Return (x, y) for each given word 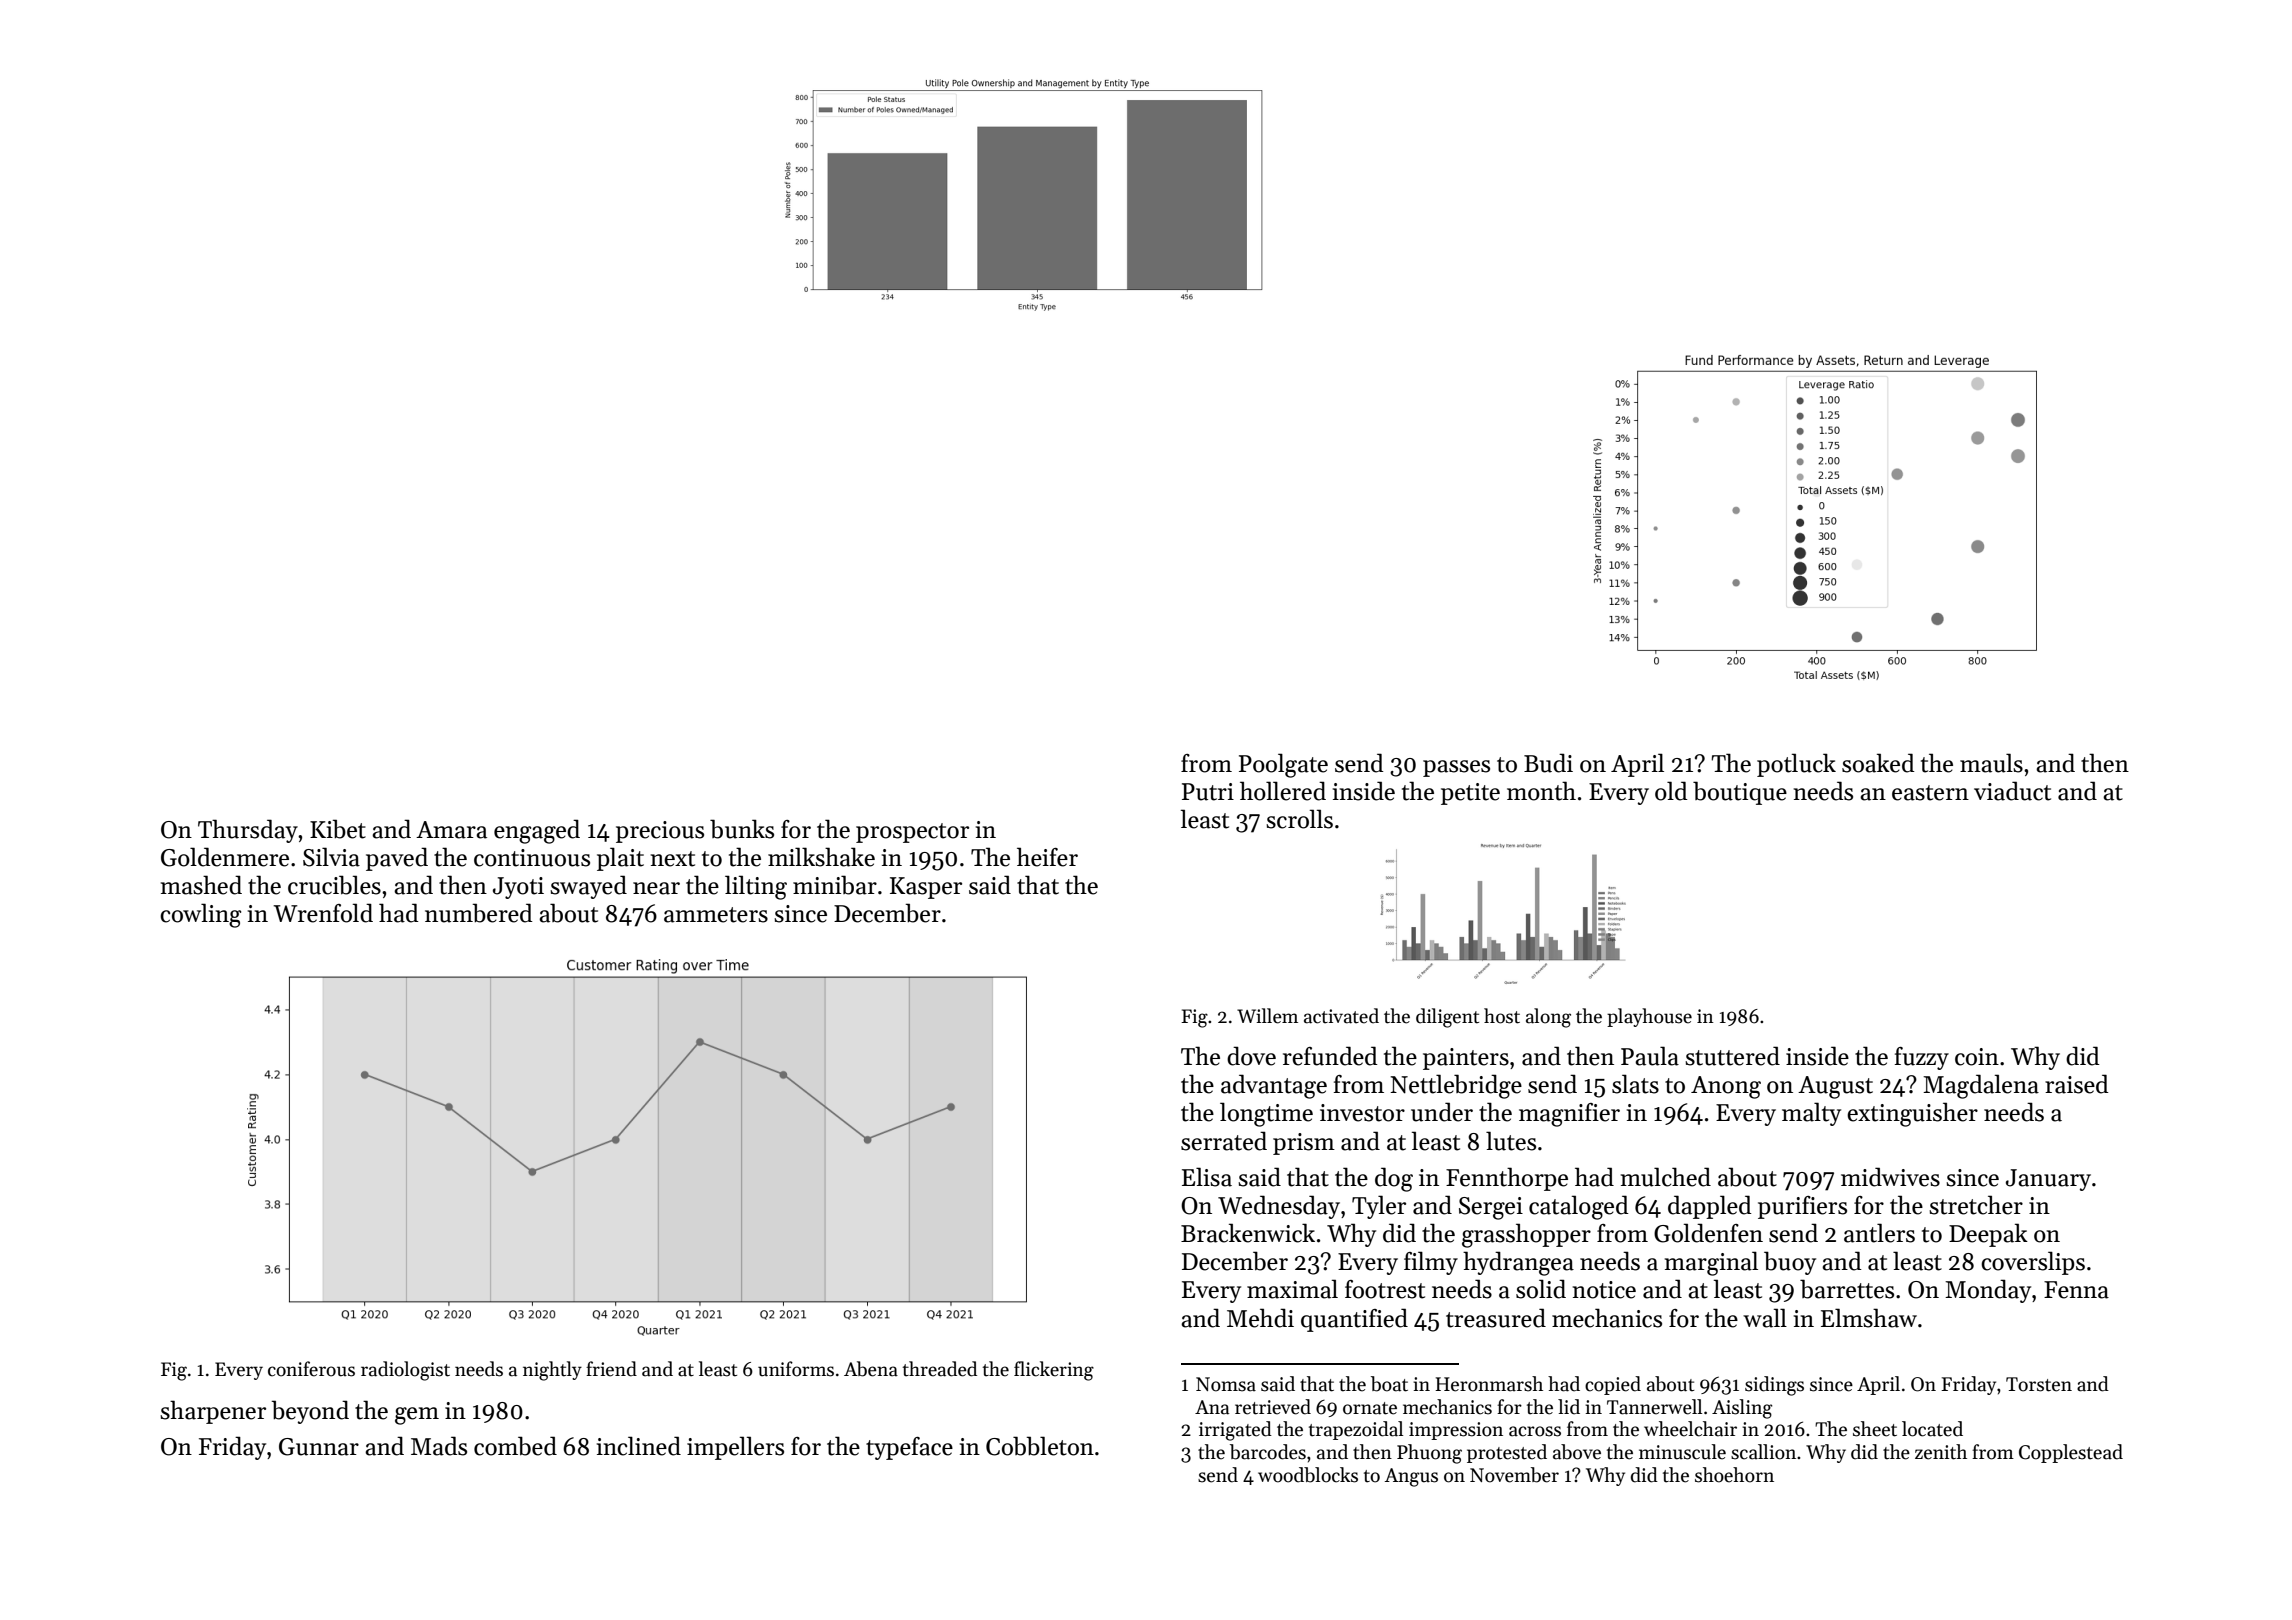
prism (1304, 1144)
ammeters (716, 915)
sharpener (213, 1412)
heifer (1047, 857)
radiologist (405, 1371)
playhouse (1649, 1017)
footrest (1385, 1289)
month (1541, 791)
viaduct (2012, 791)
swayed (588, 887)
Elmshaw (1869, 1318)
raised (2077, 1084)
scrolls (1299, 819)
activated (1341, 1016)
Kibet (338, 829)
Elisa (1207, 1177)
